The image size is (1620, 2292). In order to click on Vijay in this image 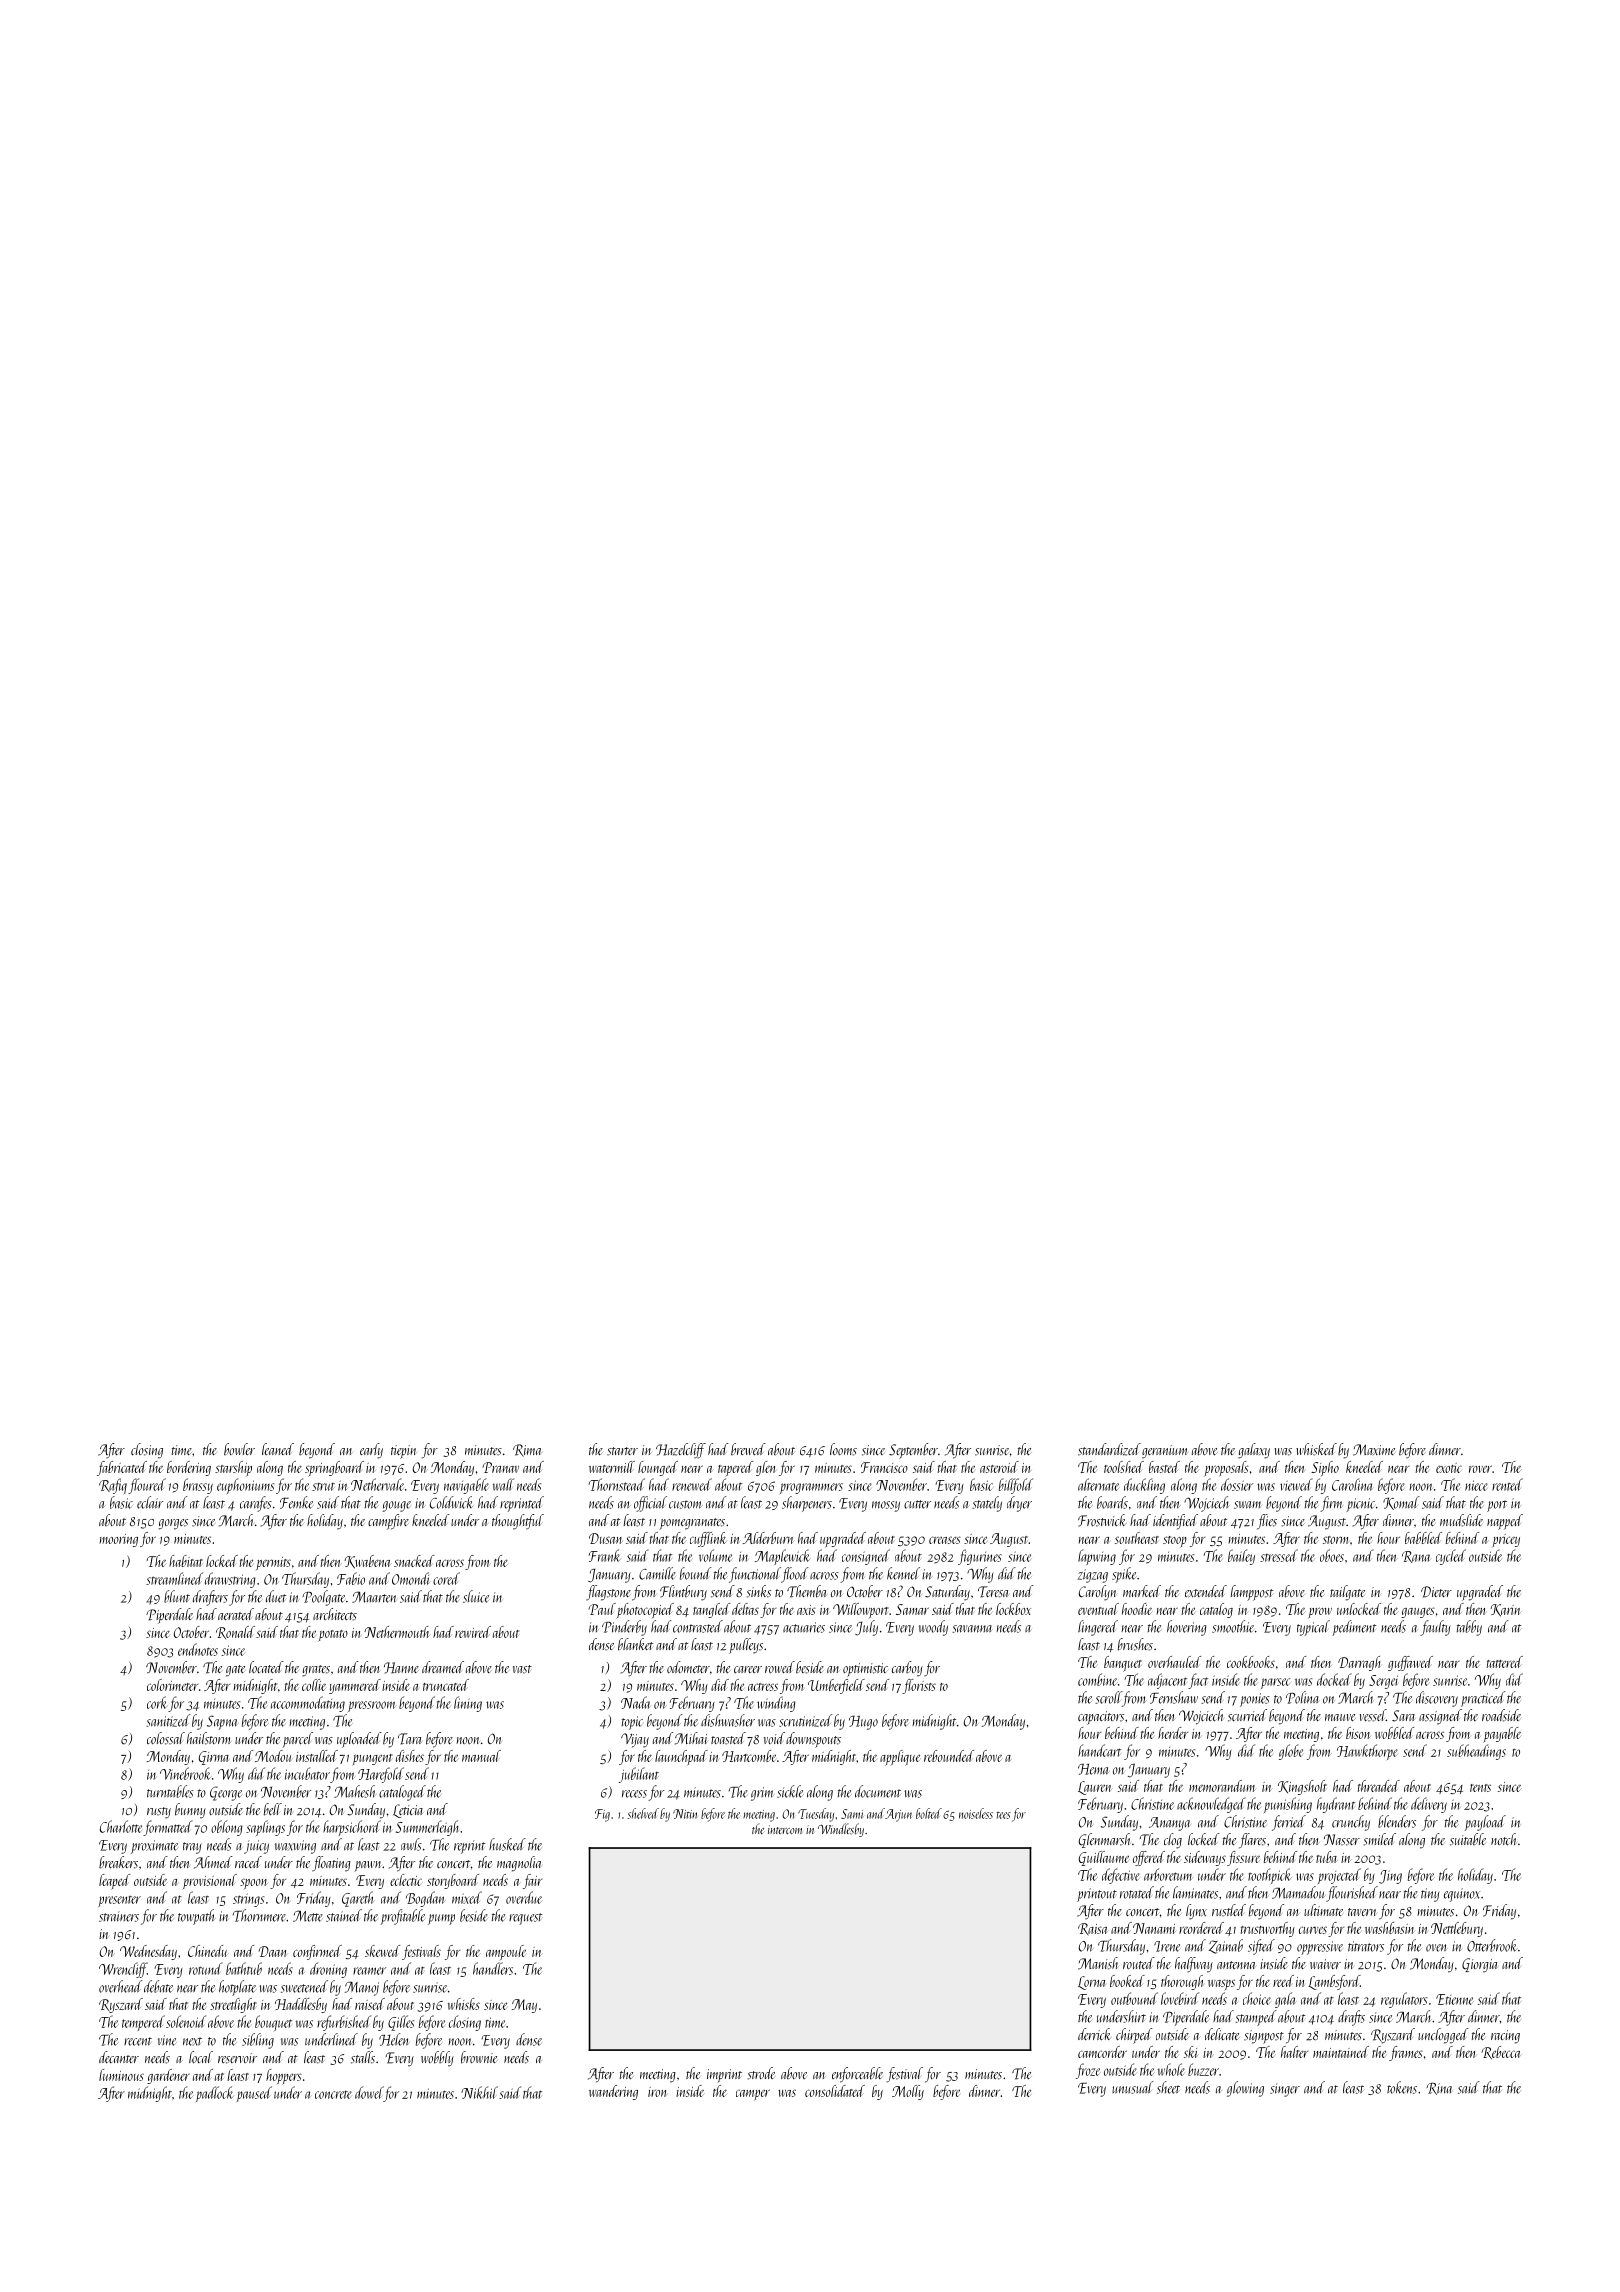, I will do `click(635, 1740)`.
